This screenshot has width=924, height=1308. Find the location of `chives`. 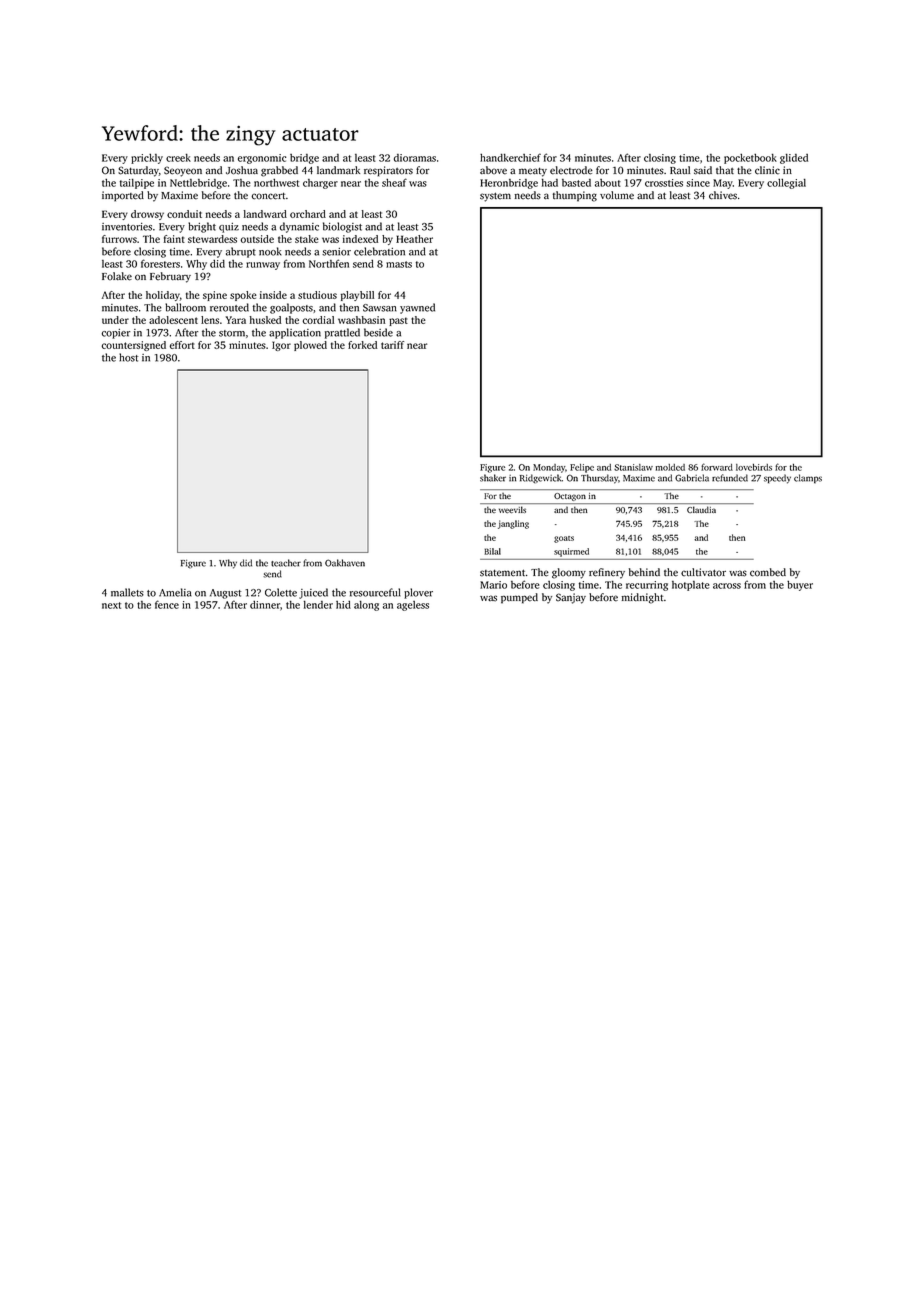

chives is located at coordinates (723, 195).
